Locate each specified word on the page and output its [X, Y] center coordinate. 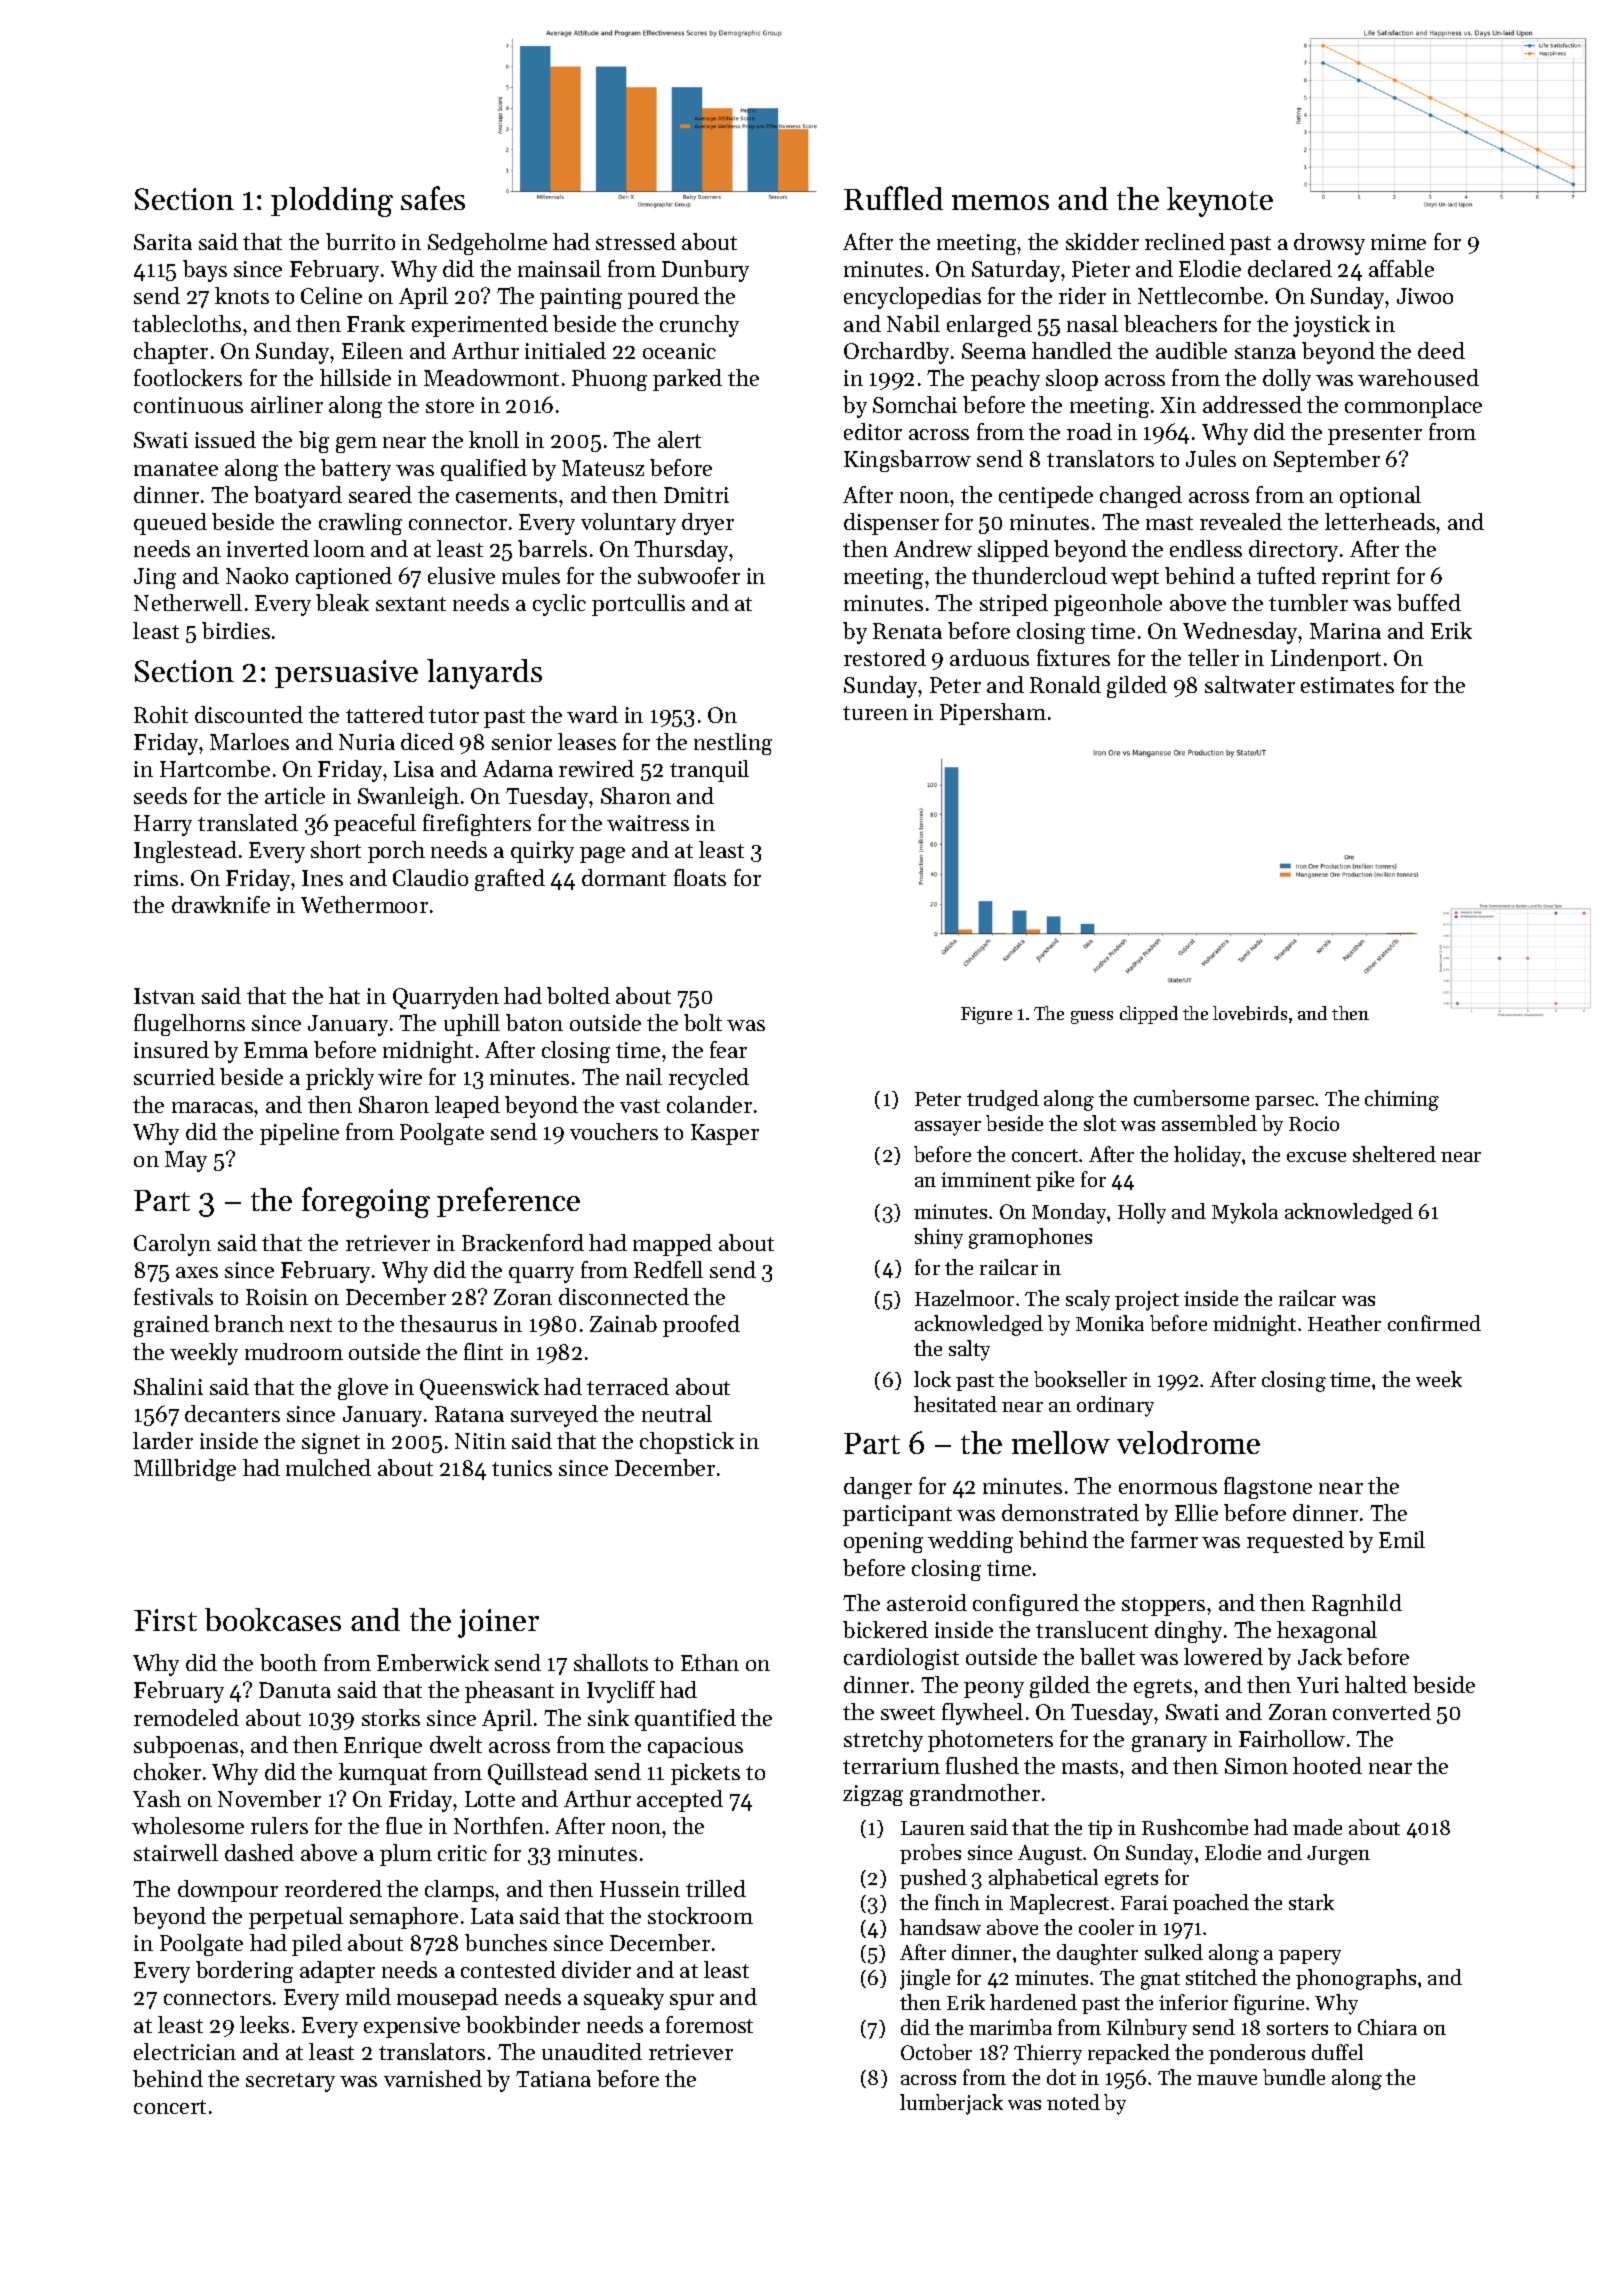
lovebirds [1250, 1013]
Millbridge [185, 1470]
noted [1073, 2102]
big [314, 442]
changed [1141, 497]
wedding [970, 1542]
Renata [907, 631]
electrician [185, 2051]
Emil [1402, 1539]
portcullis [638, 605]
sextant [411, 604]
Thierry [1048, 2054]
